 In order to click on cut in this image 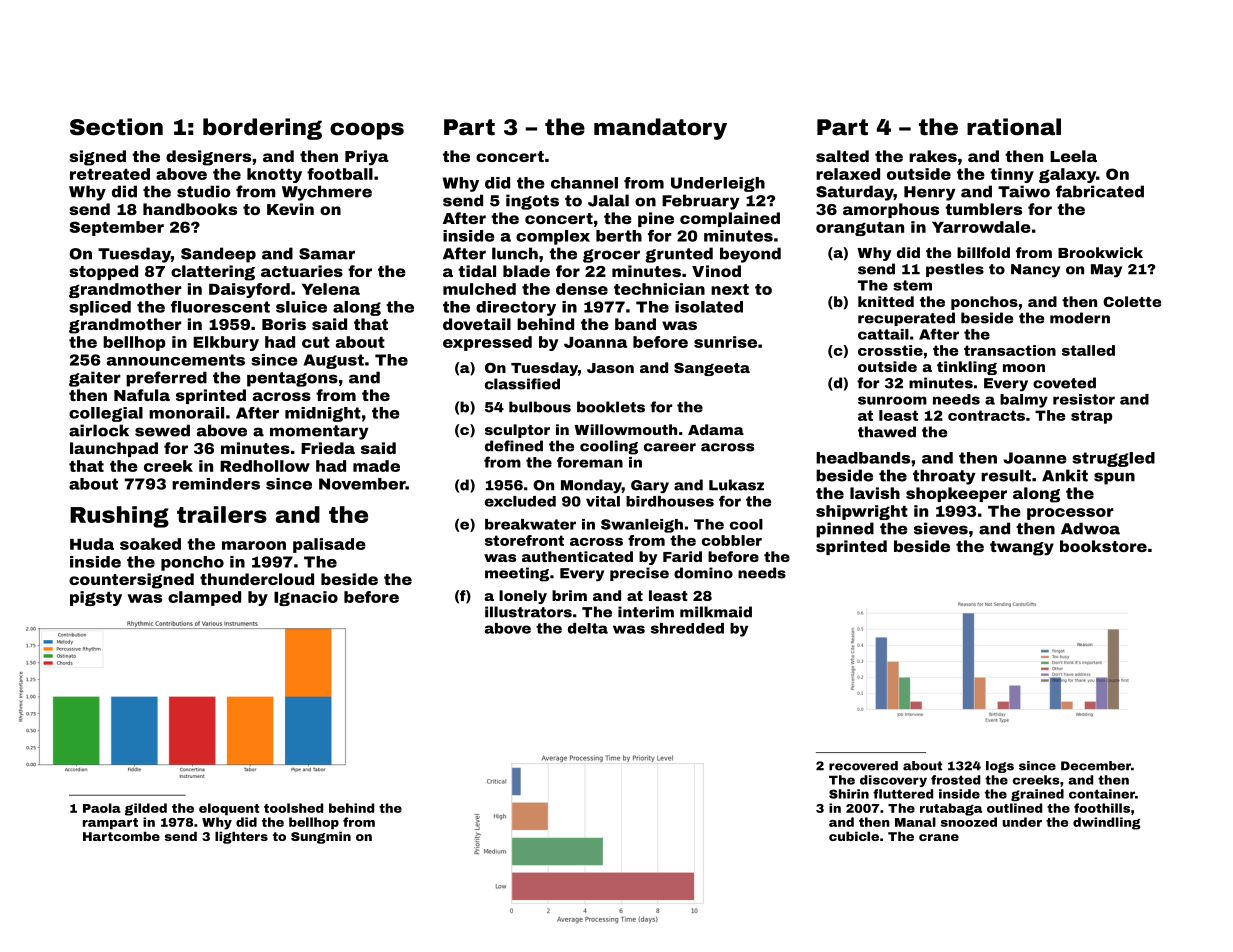, I will do `click(316, 342)`.
